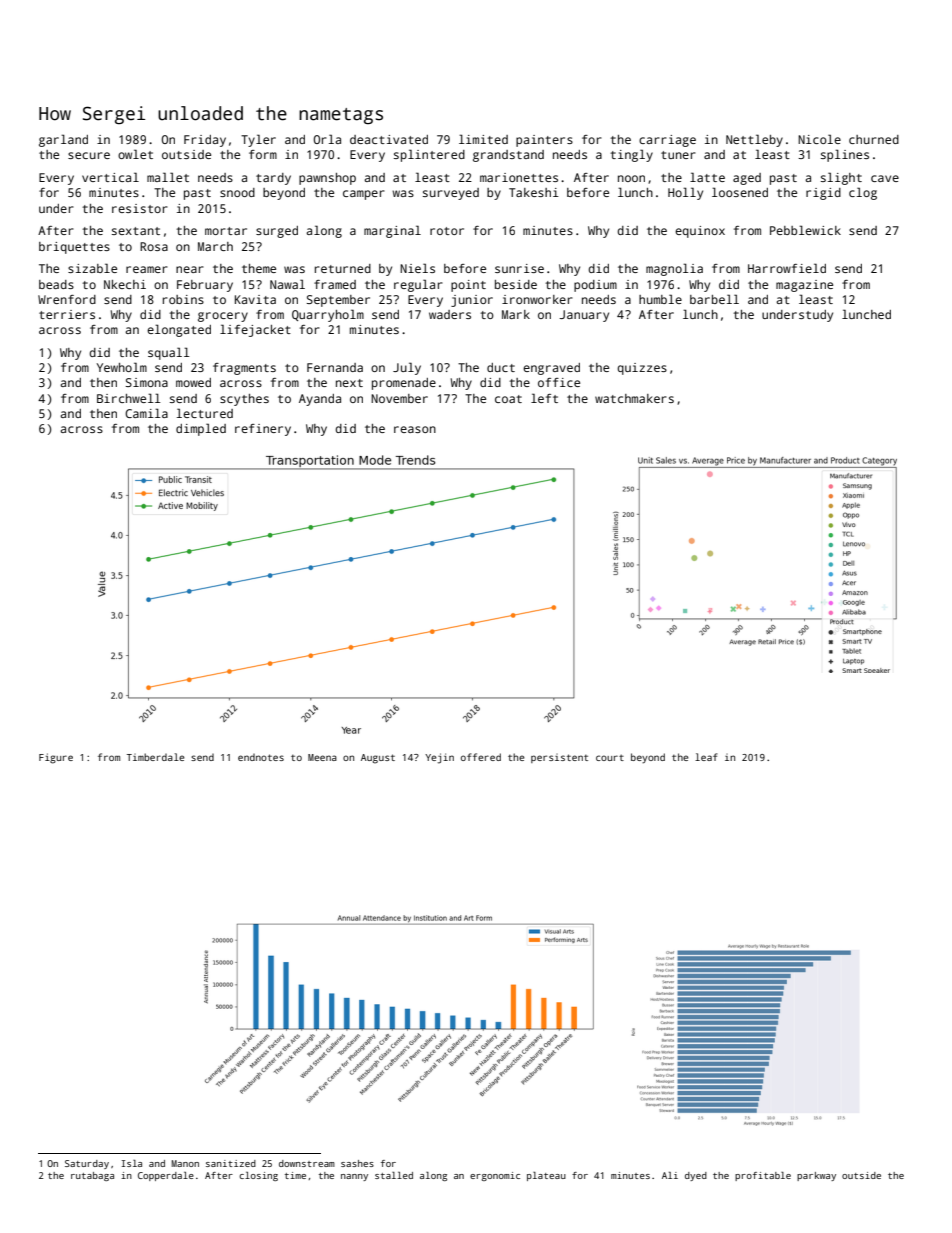  I want to click on endnotes, so click(261, 757).
